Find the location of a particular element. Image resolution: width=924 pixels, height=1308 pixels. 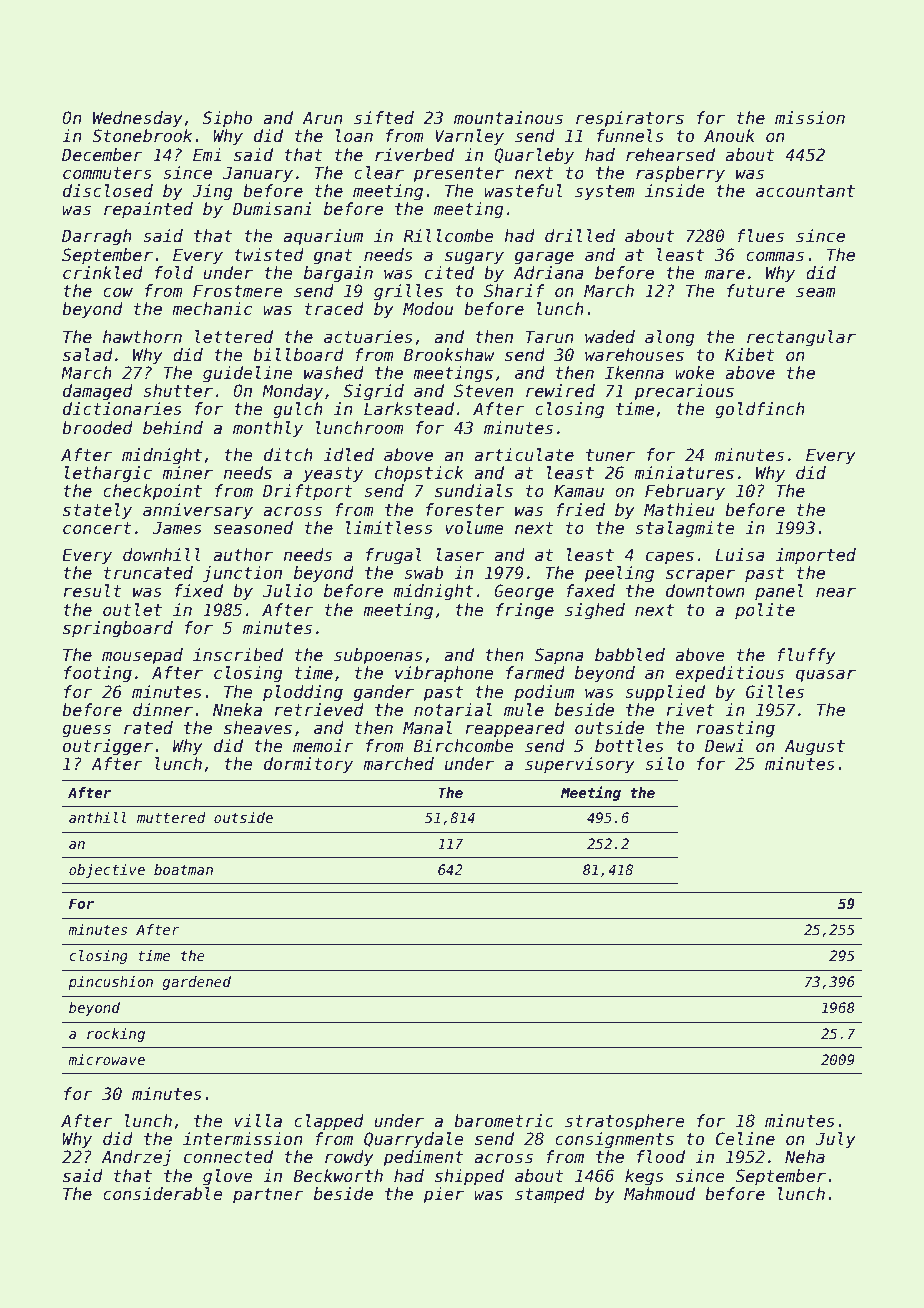

along is located at coordinates (670, 338).
